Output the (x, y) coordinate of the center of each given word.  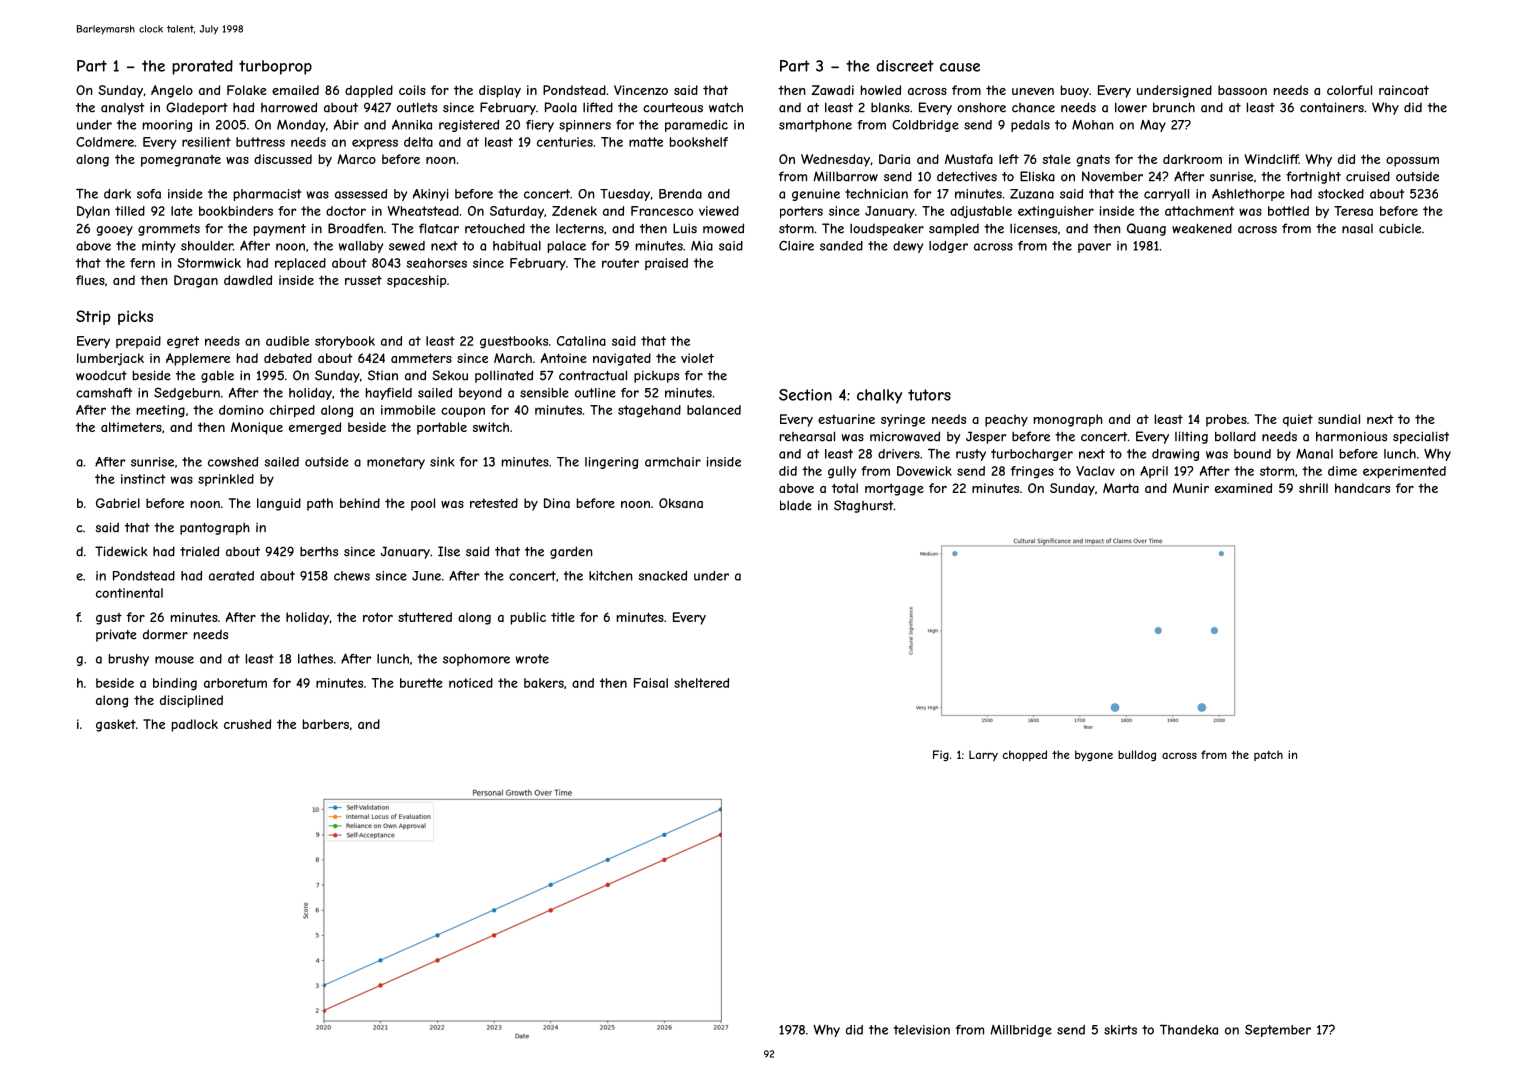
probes (1226, 420)
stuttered (425, 617)
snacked (662, 576)
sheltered (701, 683)
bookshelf (699, 142)
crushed (247, 724)
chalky (879, 396)
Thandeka (1189, 1030)
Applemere (198, 359)
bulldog (1137, 755)
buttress (260, 142)
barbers (326, 724)
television (922, 1030)
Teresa (1353, 211)
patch (1268, 756)
